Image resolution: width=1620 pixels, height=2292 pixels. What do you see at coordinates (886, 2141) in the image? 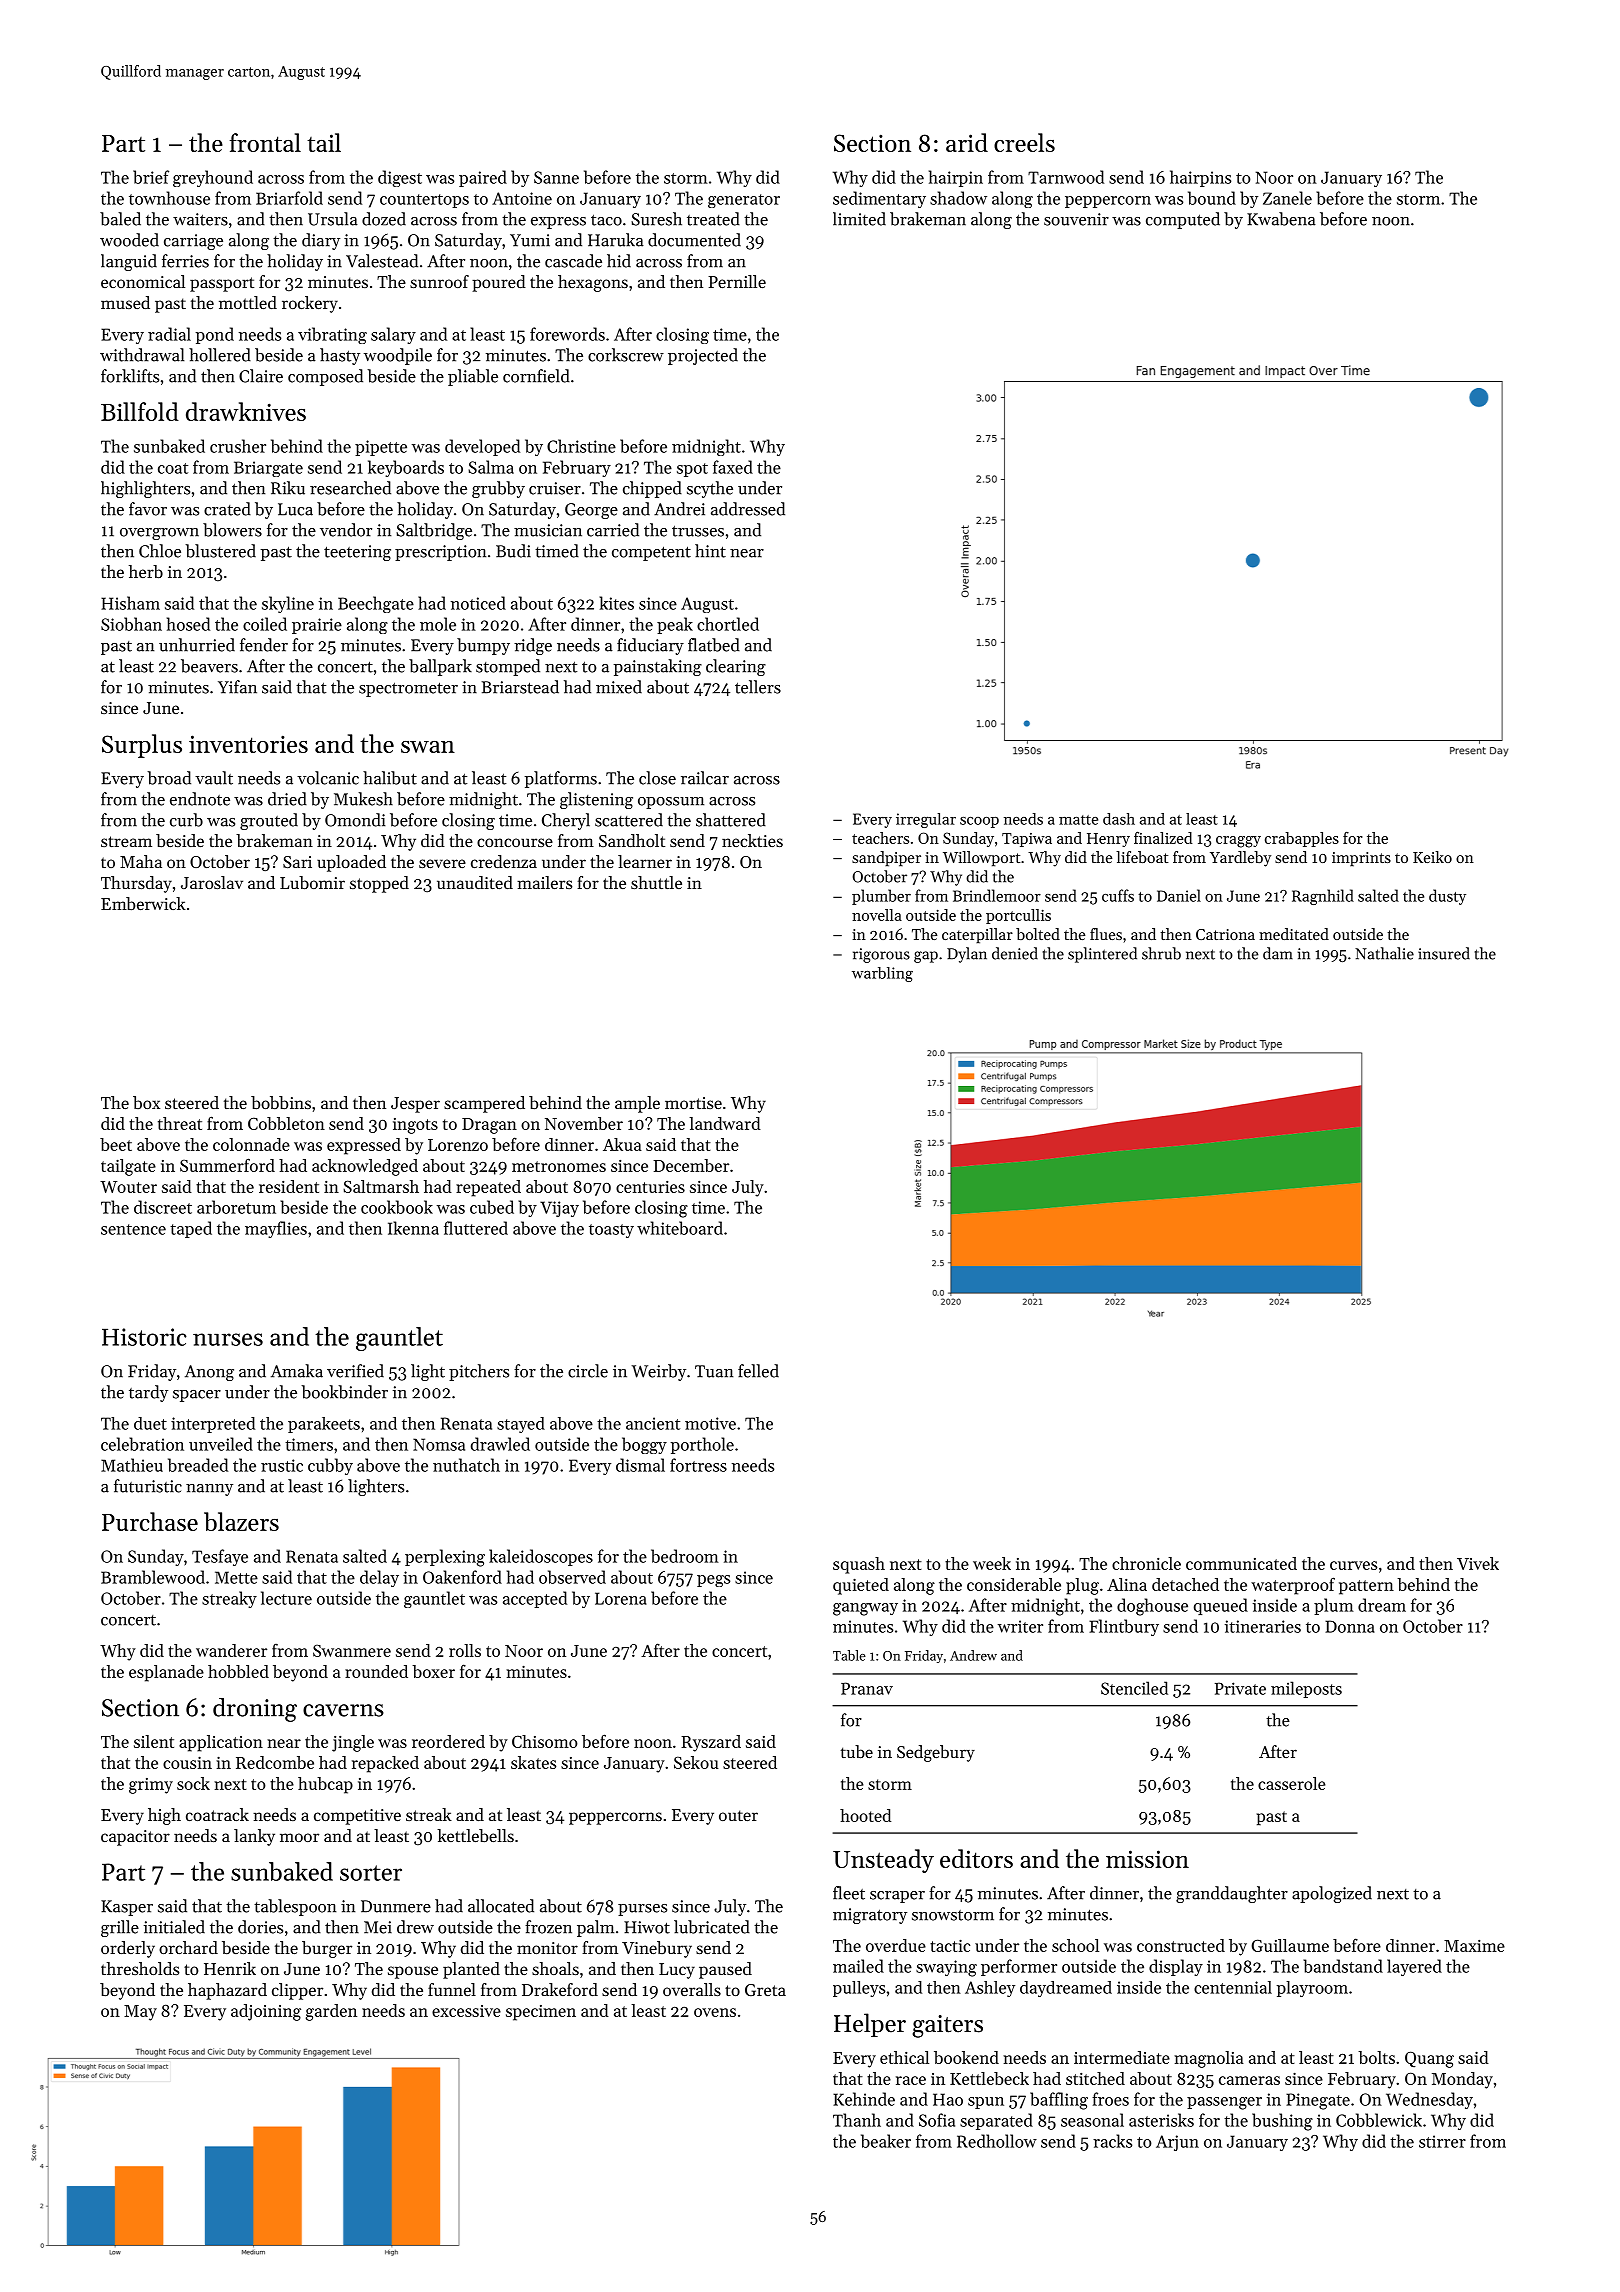
I see `beaker` at bounding box center [886, 2141].
